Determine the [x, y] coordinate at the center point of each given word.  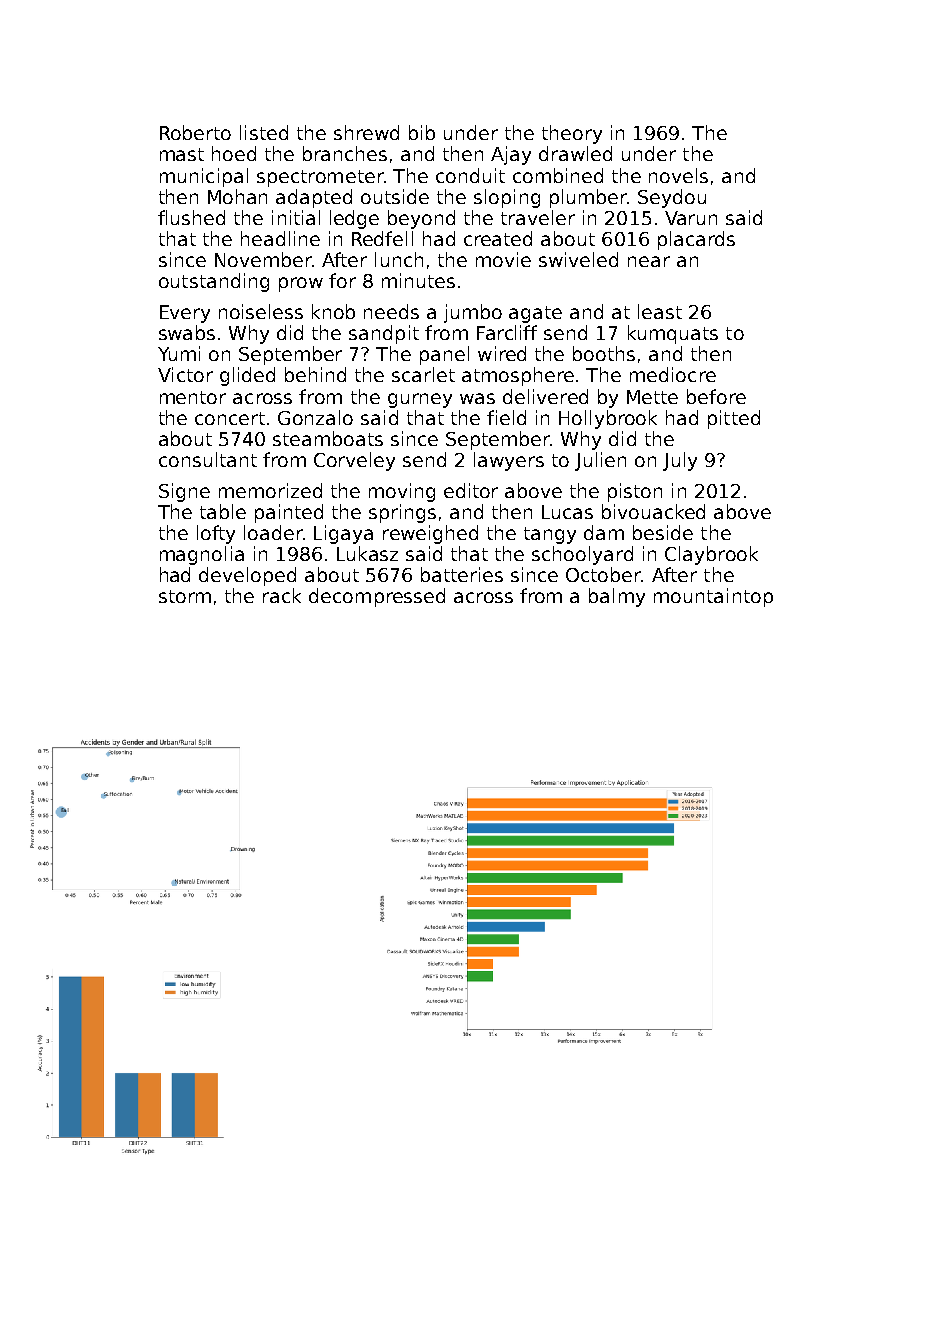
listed [264, 132]
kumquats [673, 334]
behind [315, 374]
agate [535, 314]
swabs [187, 332]
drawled [575, 153]
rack [282, 595]
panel [444, 355]
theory [572, 134]
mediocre [673, 374]
